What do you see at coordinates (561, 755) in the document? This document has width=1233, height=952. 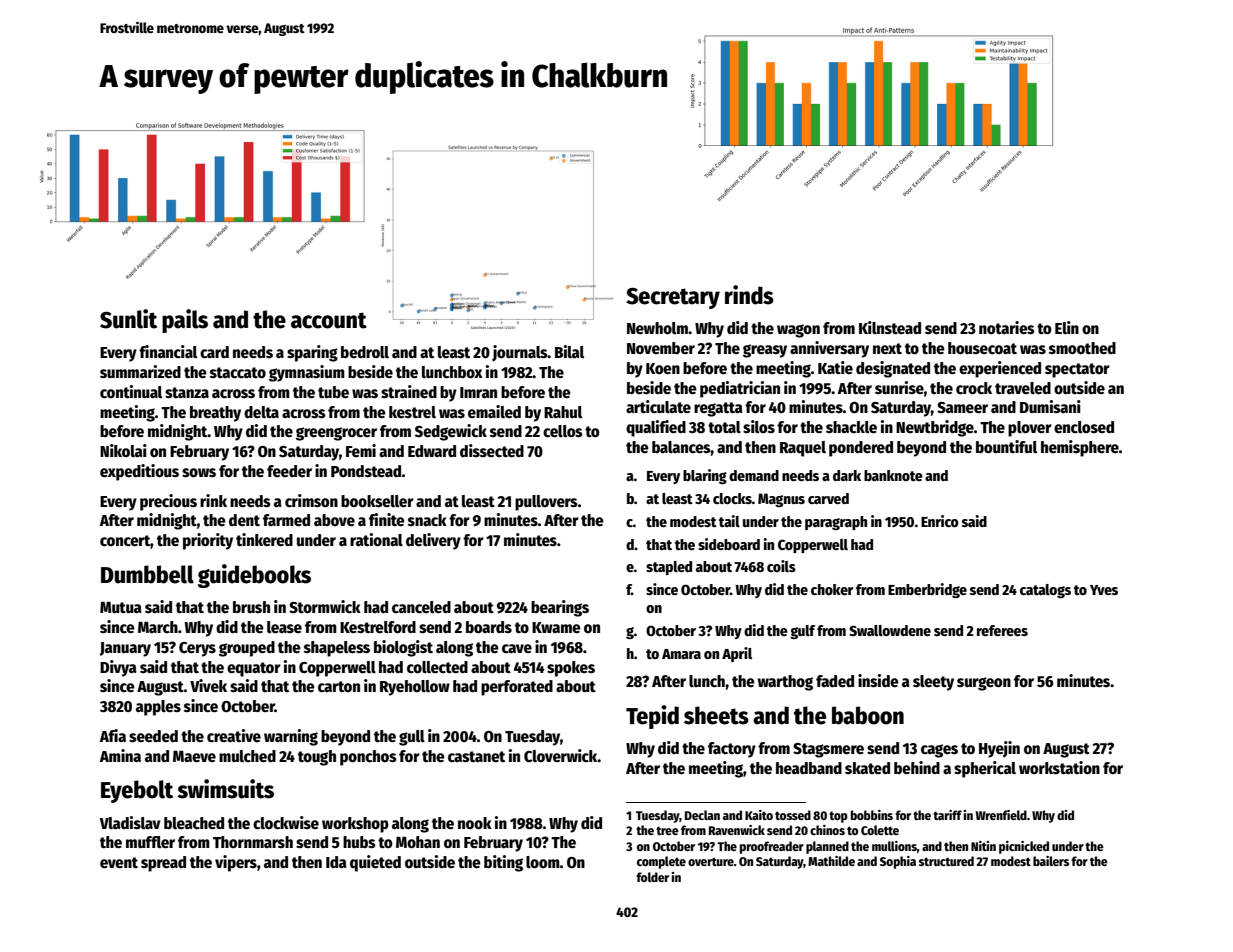 I see `Cloverwick` at bounding box center [561, 755].
